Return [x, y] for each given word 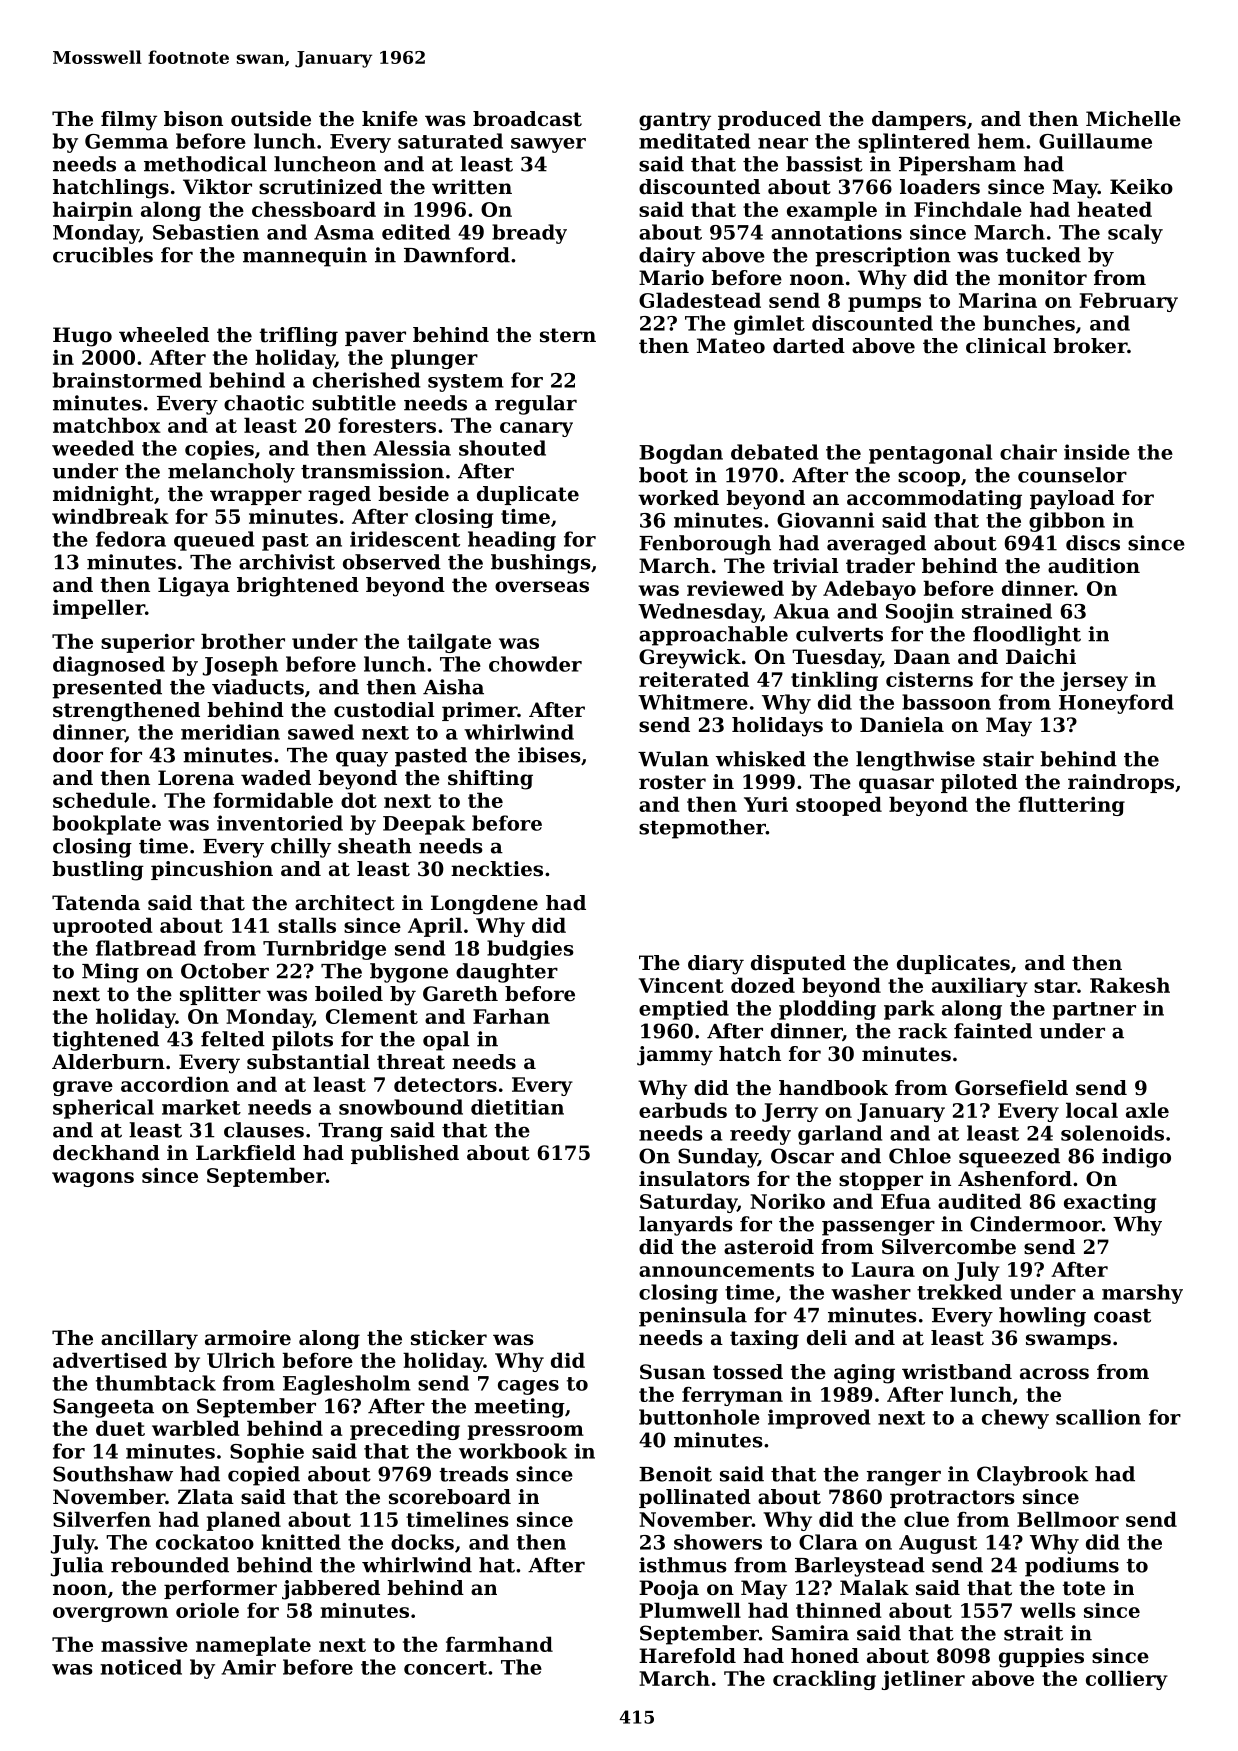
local [1092, 1110]
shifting [490, 780]
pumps [884, 304]
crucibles [103, 255]
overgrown [110, 1614]
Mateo [731, 346]
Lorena [196, 778]
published [405, 1154]
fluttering [1071, 806]
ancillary [149, 1340]
